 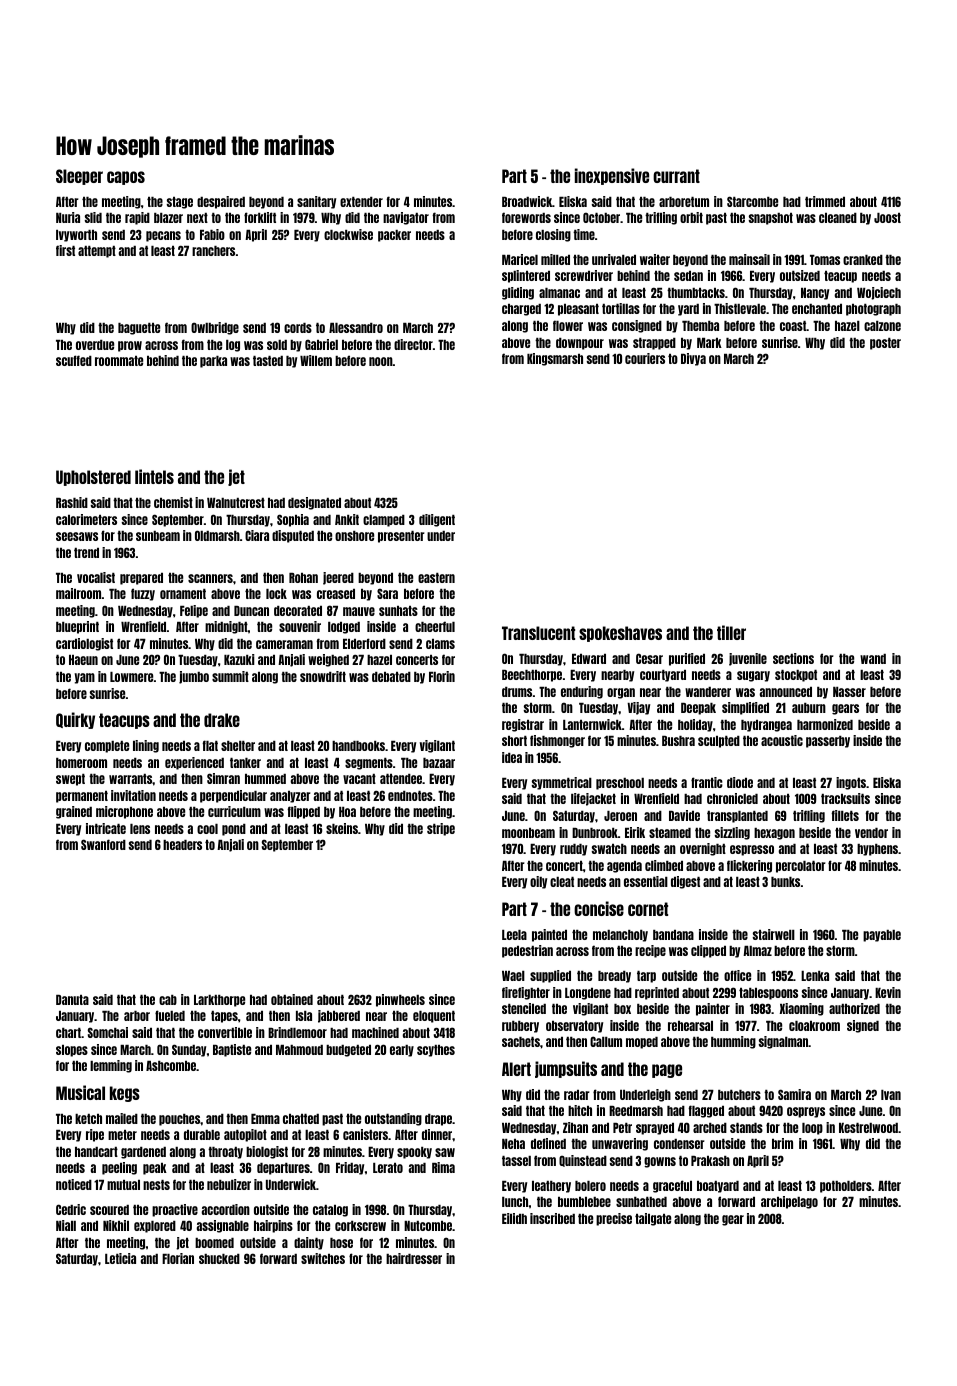 I want to click on coast, so click(x=793, y=326).
